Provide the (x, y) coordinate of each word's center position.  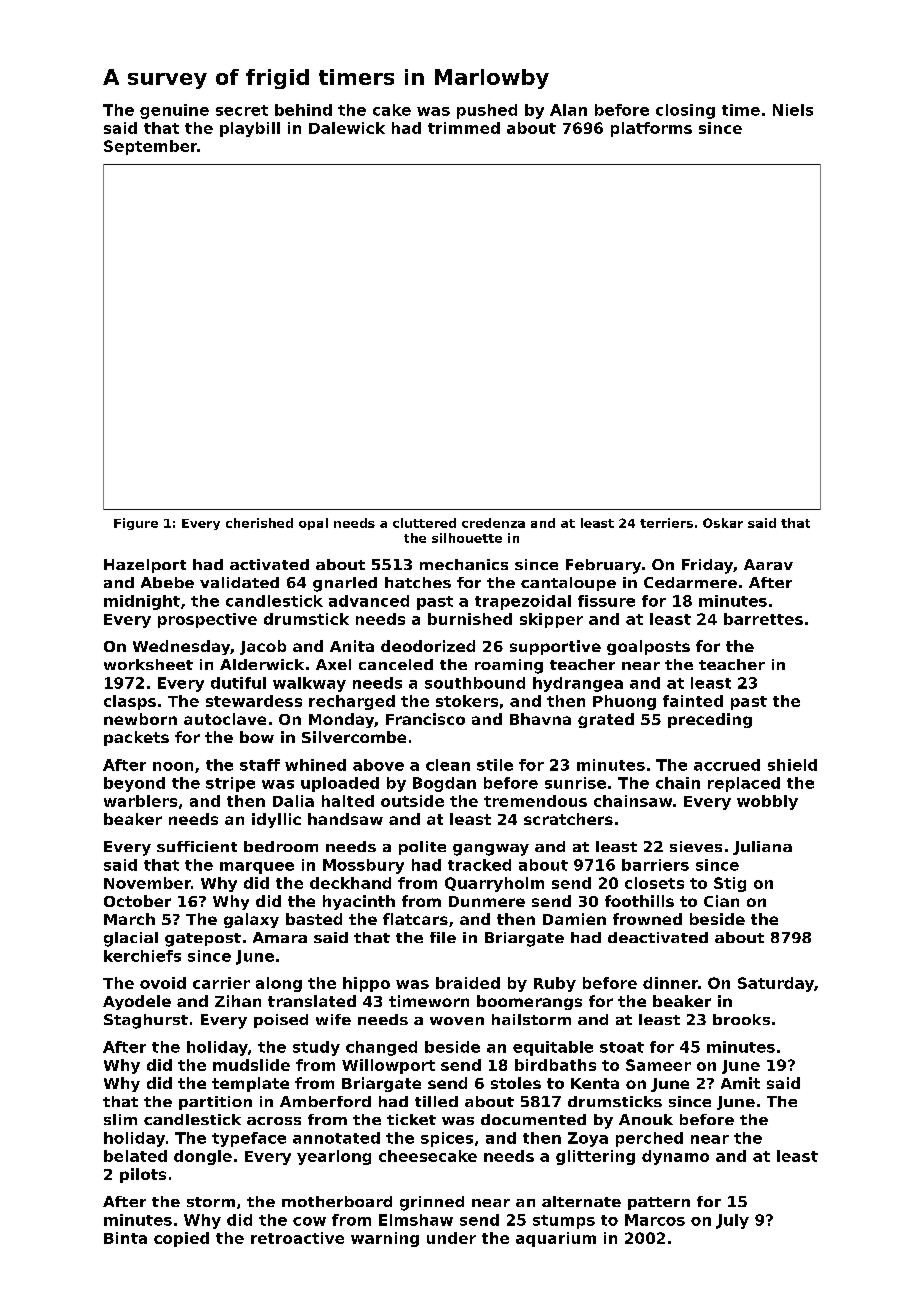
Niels (793, 110)
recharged (352, 702)
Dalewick (347, 128)
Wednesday (181, 647)
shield (792, 765)
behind (303, 110)
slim (120, 1119)
